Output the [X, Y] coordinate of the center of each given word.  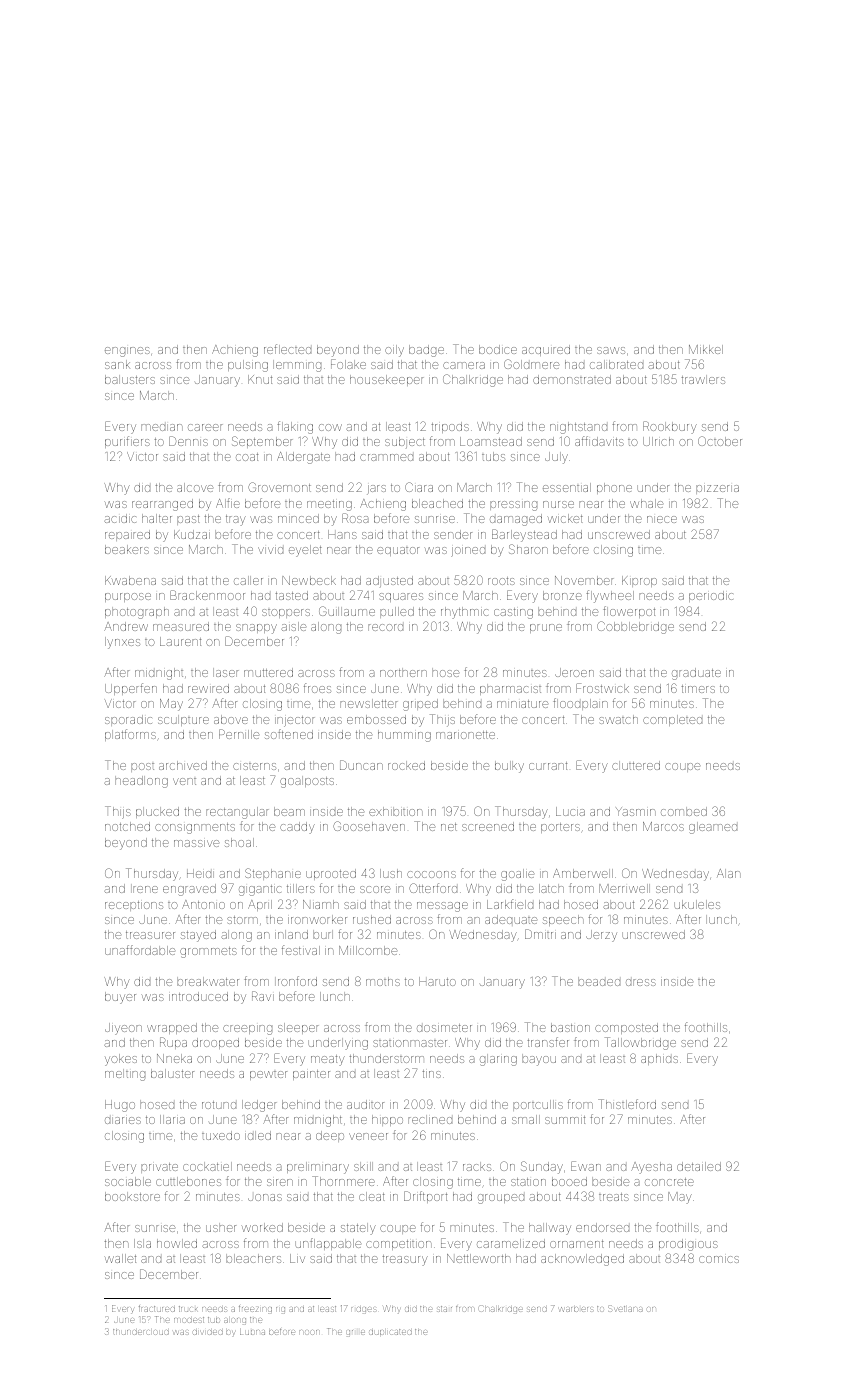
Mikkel [706, 349]
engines [127, 352]
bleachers [253, 1258]
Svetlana [625, 1309]
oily [394, 351]
